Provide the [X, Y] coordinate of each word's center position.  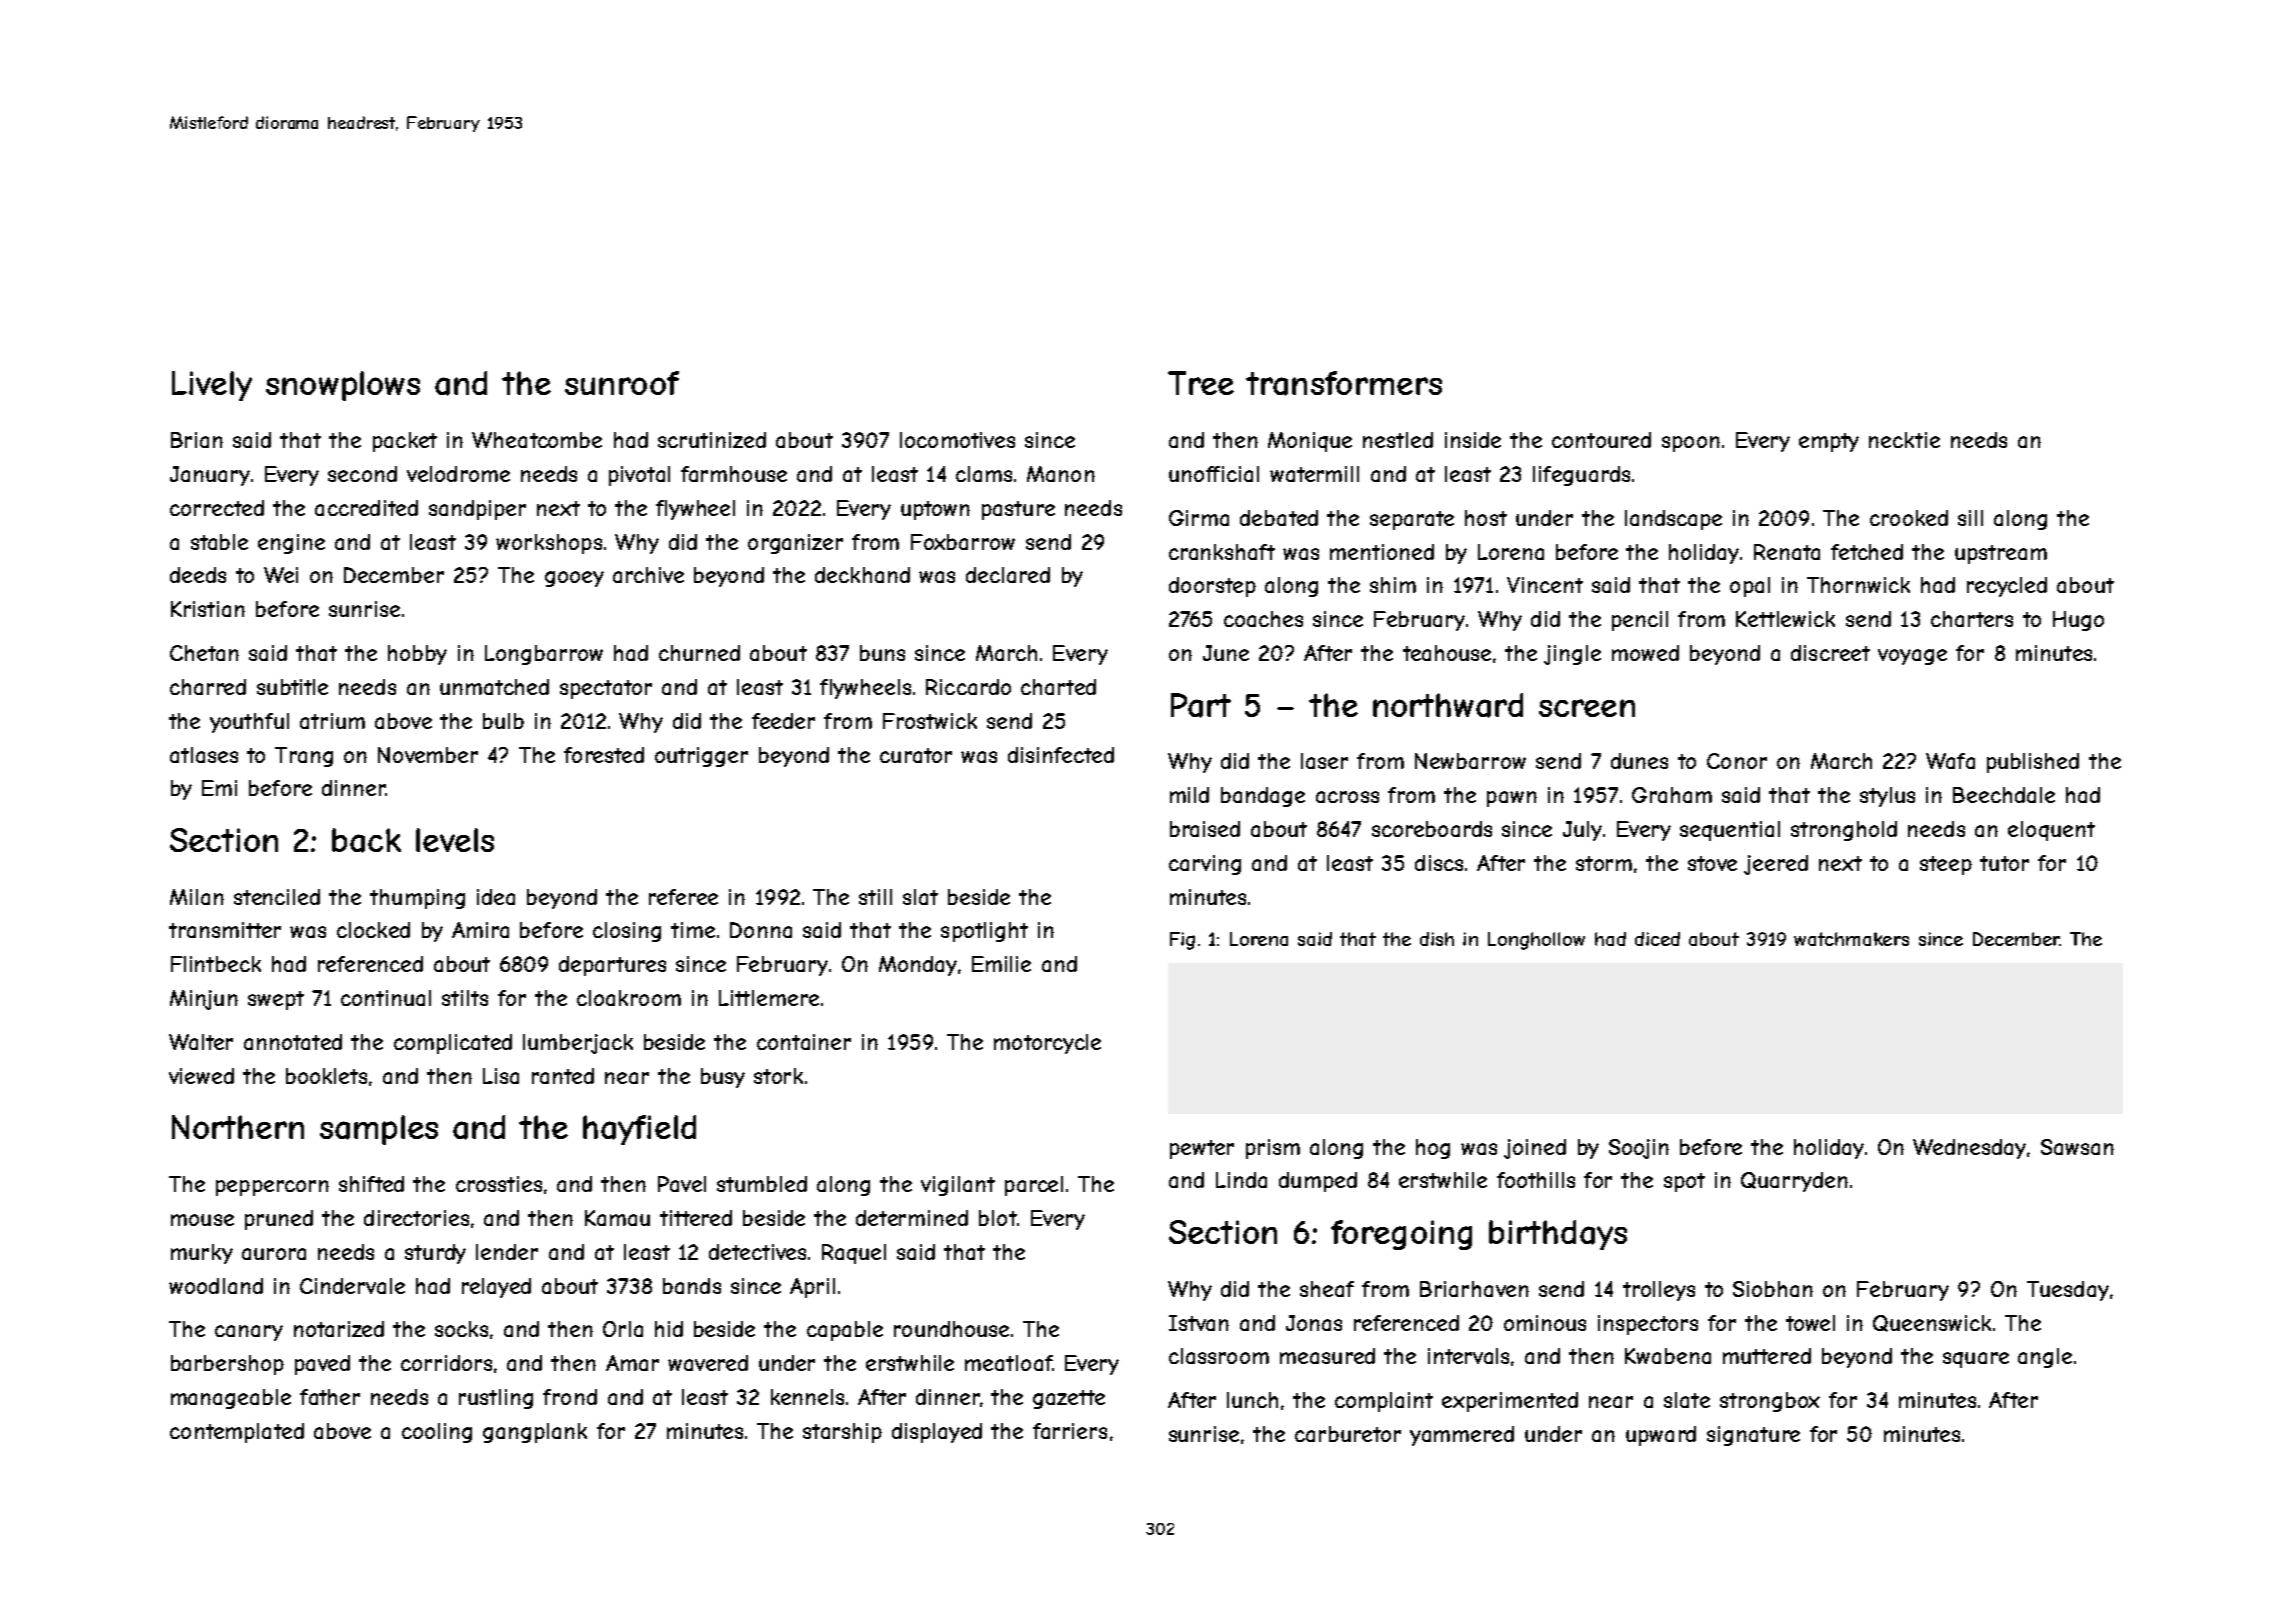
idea [496, 897]
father [330, 1397]
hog [1433, 1149]
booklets [326, 1076]
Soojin [1639, 1149]
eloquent [2051, 831]
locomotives [957, 440]
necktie [1904, 440]
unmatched [494, 687]
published [2033, 763]
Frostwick [930, 721]
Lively [212, 386]
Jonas [1314, 1323]
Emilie [1001, 964]
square [1976, 1360]
